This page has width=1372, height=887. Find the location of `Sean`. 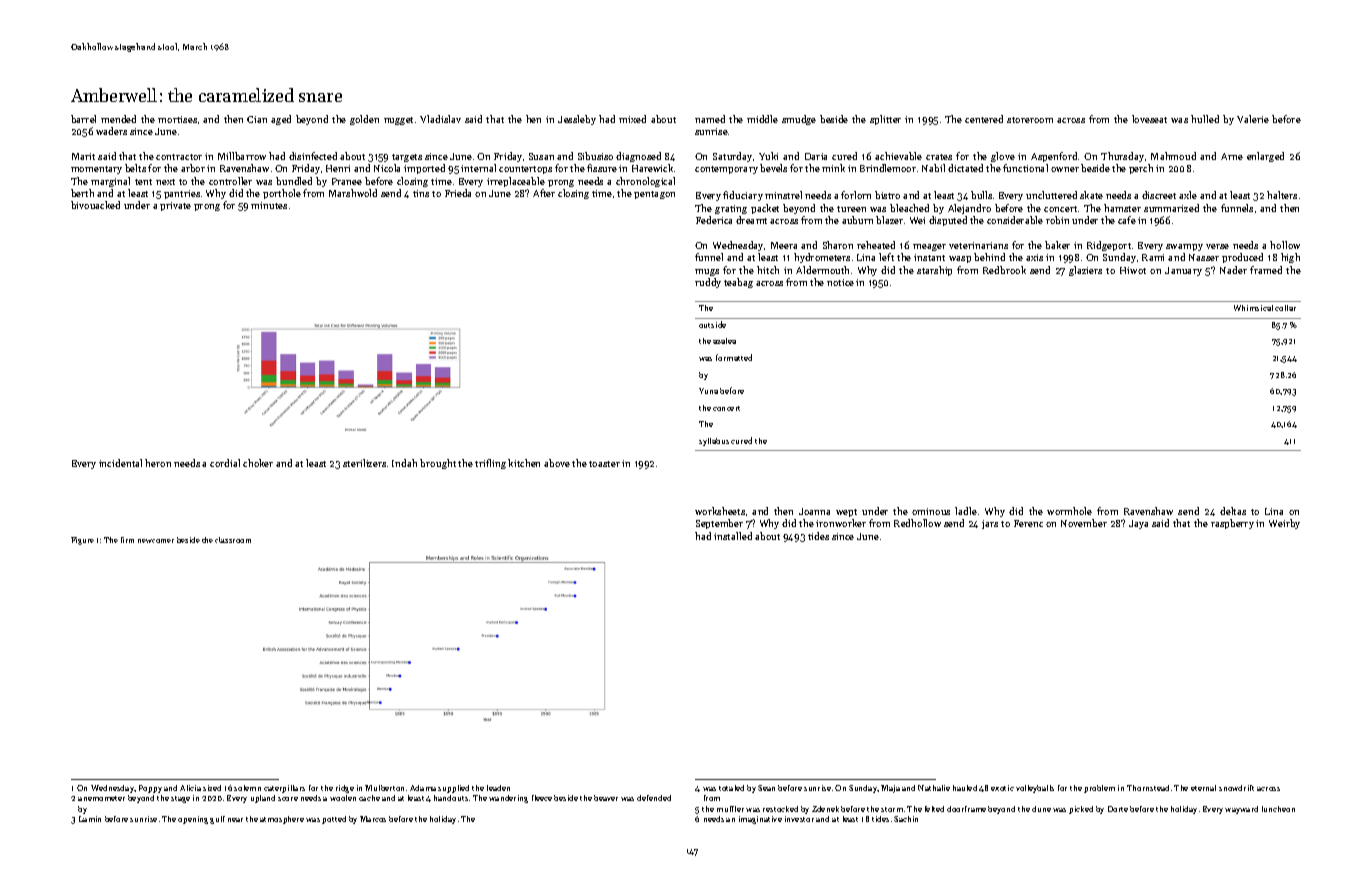

Sean is located at coordinates (766, 788).
